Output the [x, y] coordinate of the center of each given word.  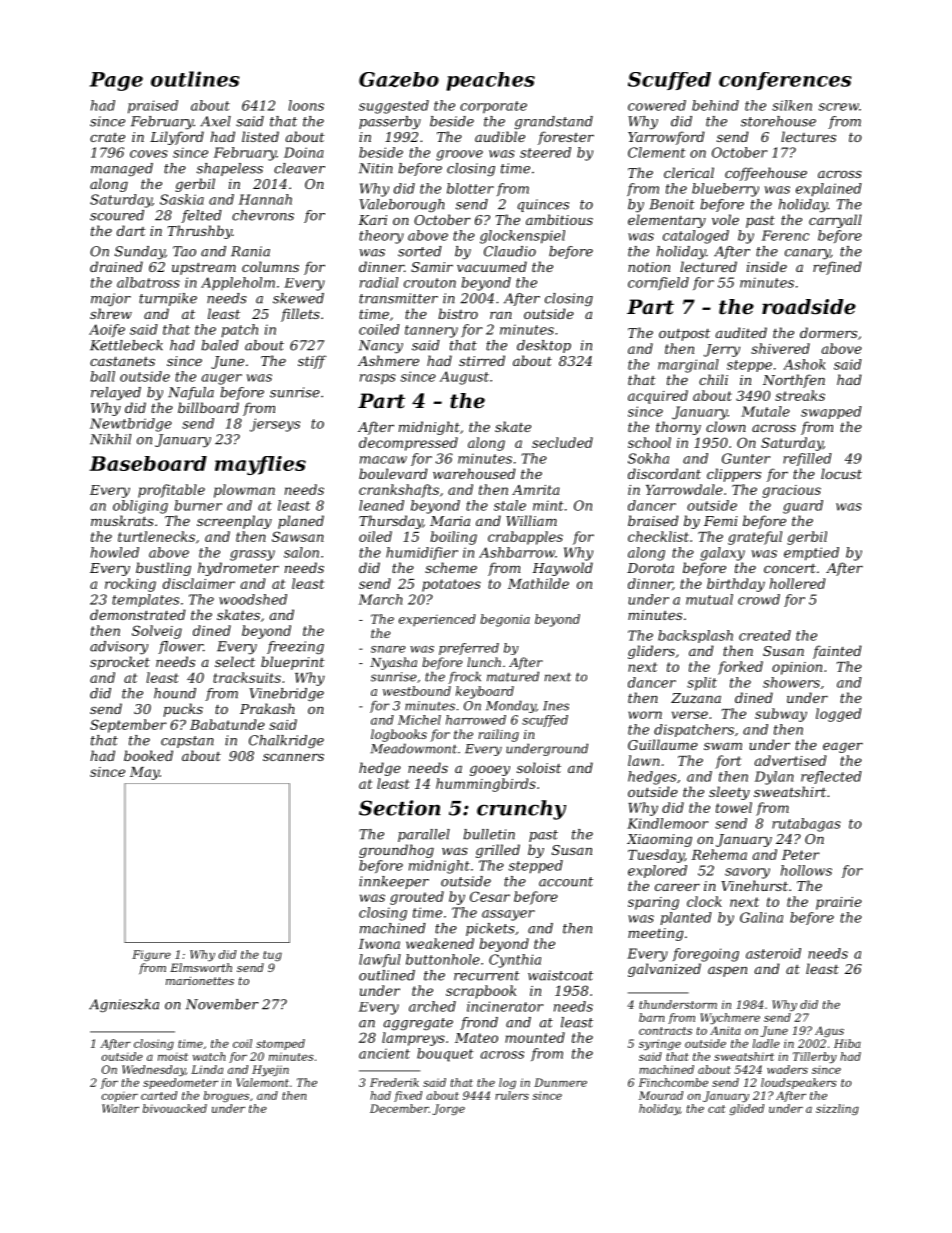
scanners [293, 757]
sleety [729, 793]
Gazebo [399, 79]
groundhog [396, 851]
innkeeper [394, 882]
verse [690, 715]
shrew [111, 313]
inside [767, 266]
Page [116, 81]
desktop [544, 346]
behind [715, 105]
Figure [151, 956]
